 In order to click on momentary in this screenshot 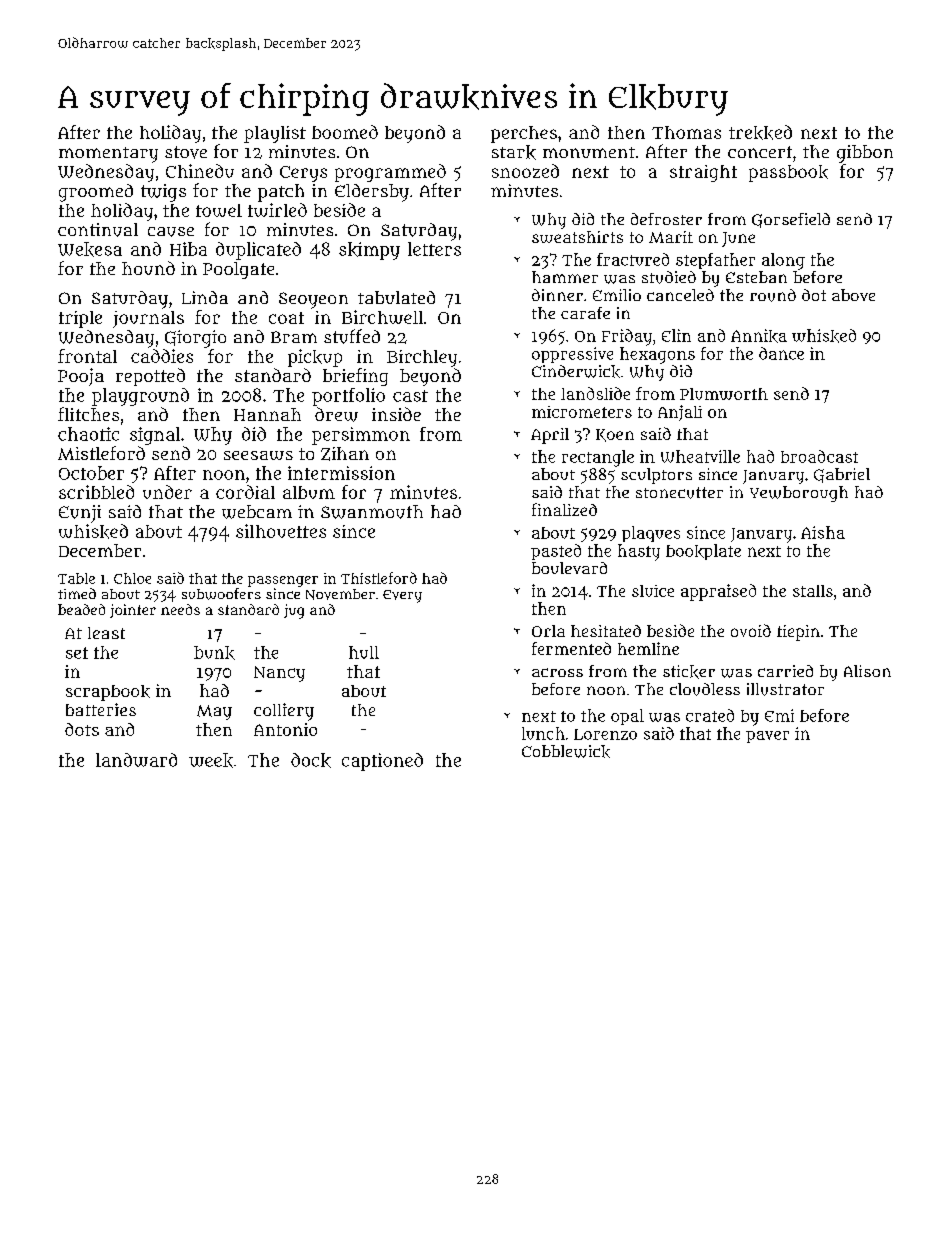, I will do `click(108, 155)`.
